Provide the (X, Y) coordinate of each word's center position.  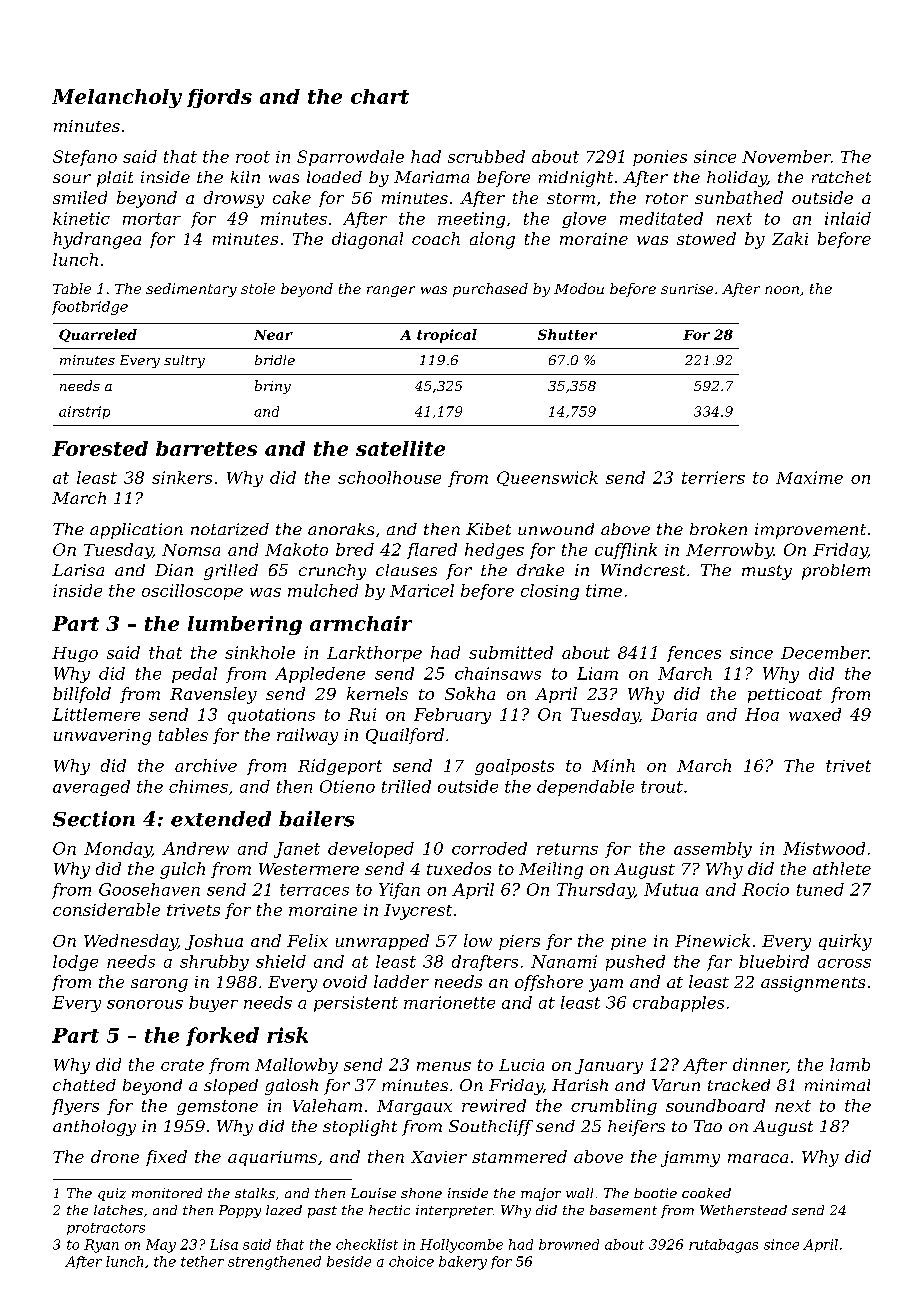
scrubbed (486, 156)
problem (836, 572)
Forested (100, 448)
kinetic (81, 218)
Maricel (422, 590)
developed (371, 850)
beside (349, 1261)
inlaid (848, 218)
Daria (674, 714)
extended (221, 819)
